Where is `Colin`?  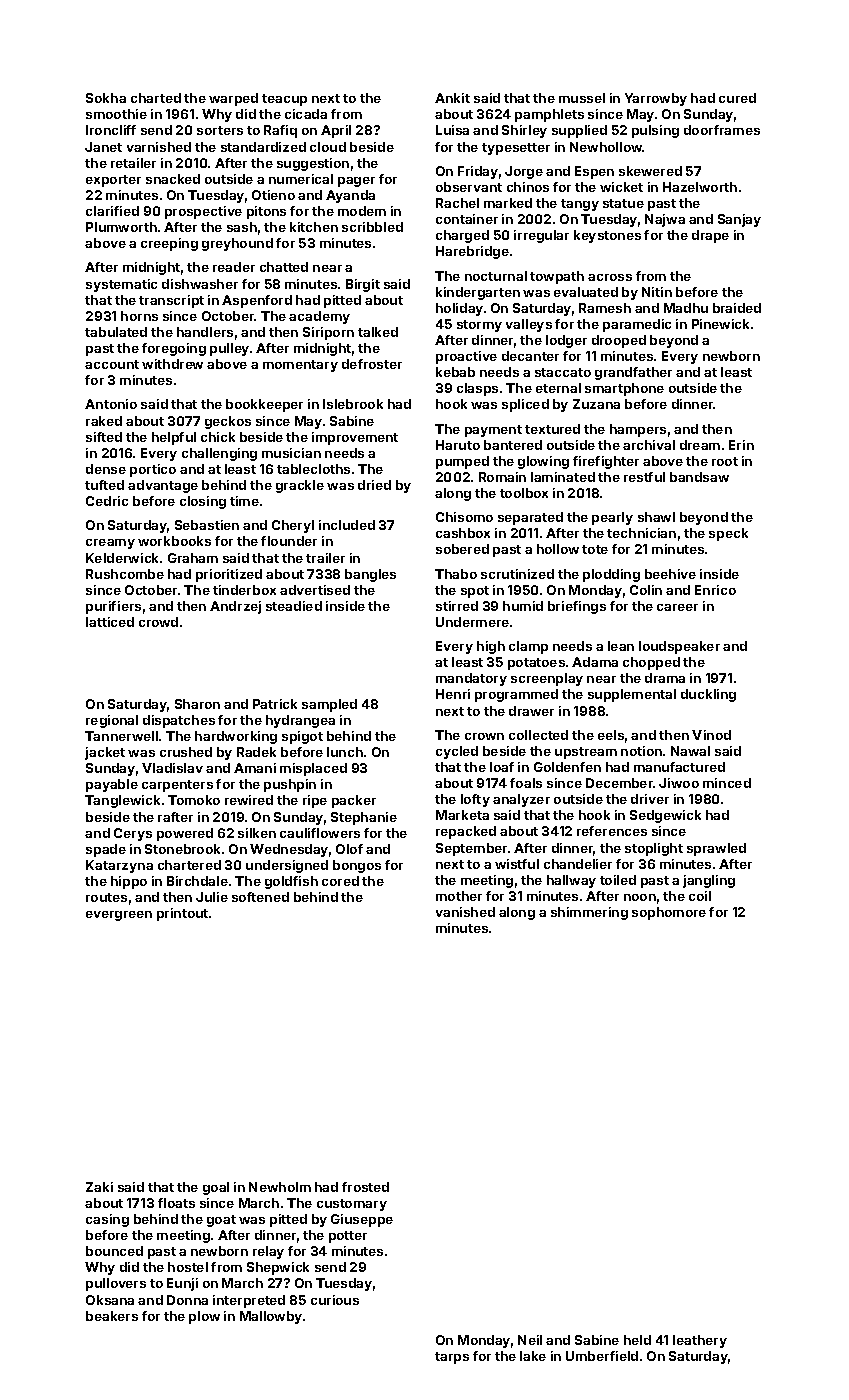
Colin is located at coordinates (646, 590).
